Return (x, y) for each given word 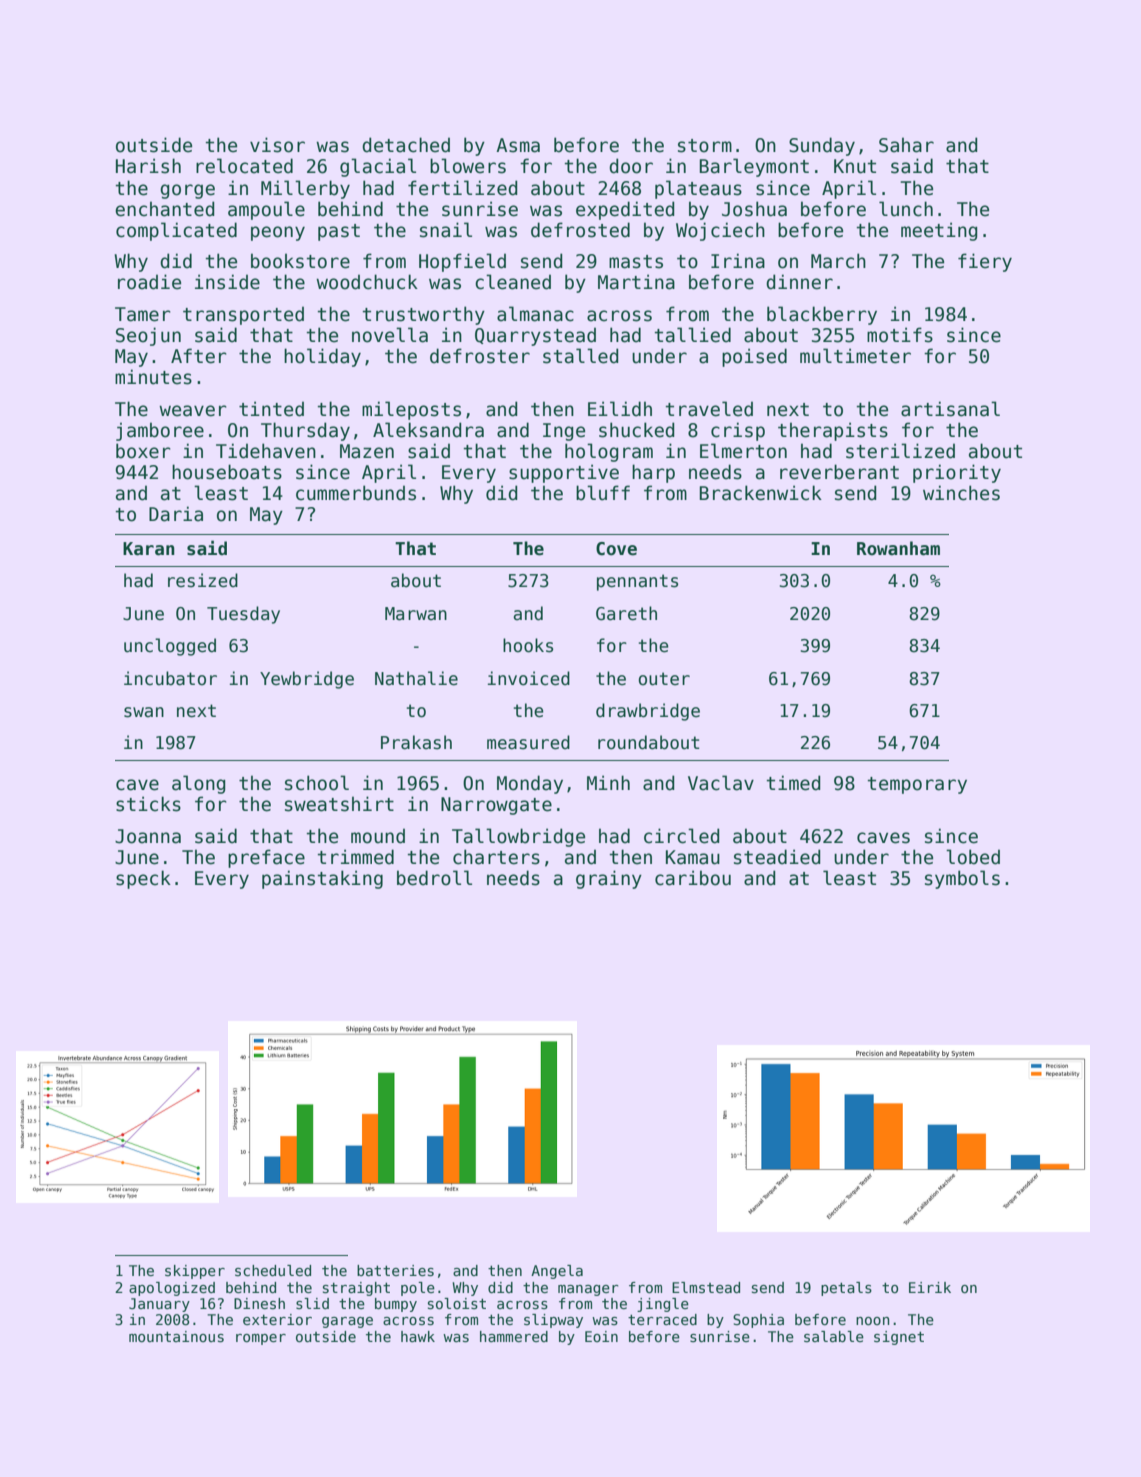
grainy (609, 879)
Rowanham (898, 548)
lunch (906, 209)
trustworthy (423, 315)
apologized (172, 1289)
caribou (693, 878)
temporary (917, 785)
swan (144, 712)
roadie (149, 282)
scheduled (273, 1270)
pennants (637, 582)
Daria (176, 514)
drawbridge (648, 712)
